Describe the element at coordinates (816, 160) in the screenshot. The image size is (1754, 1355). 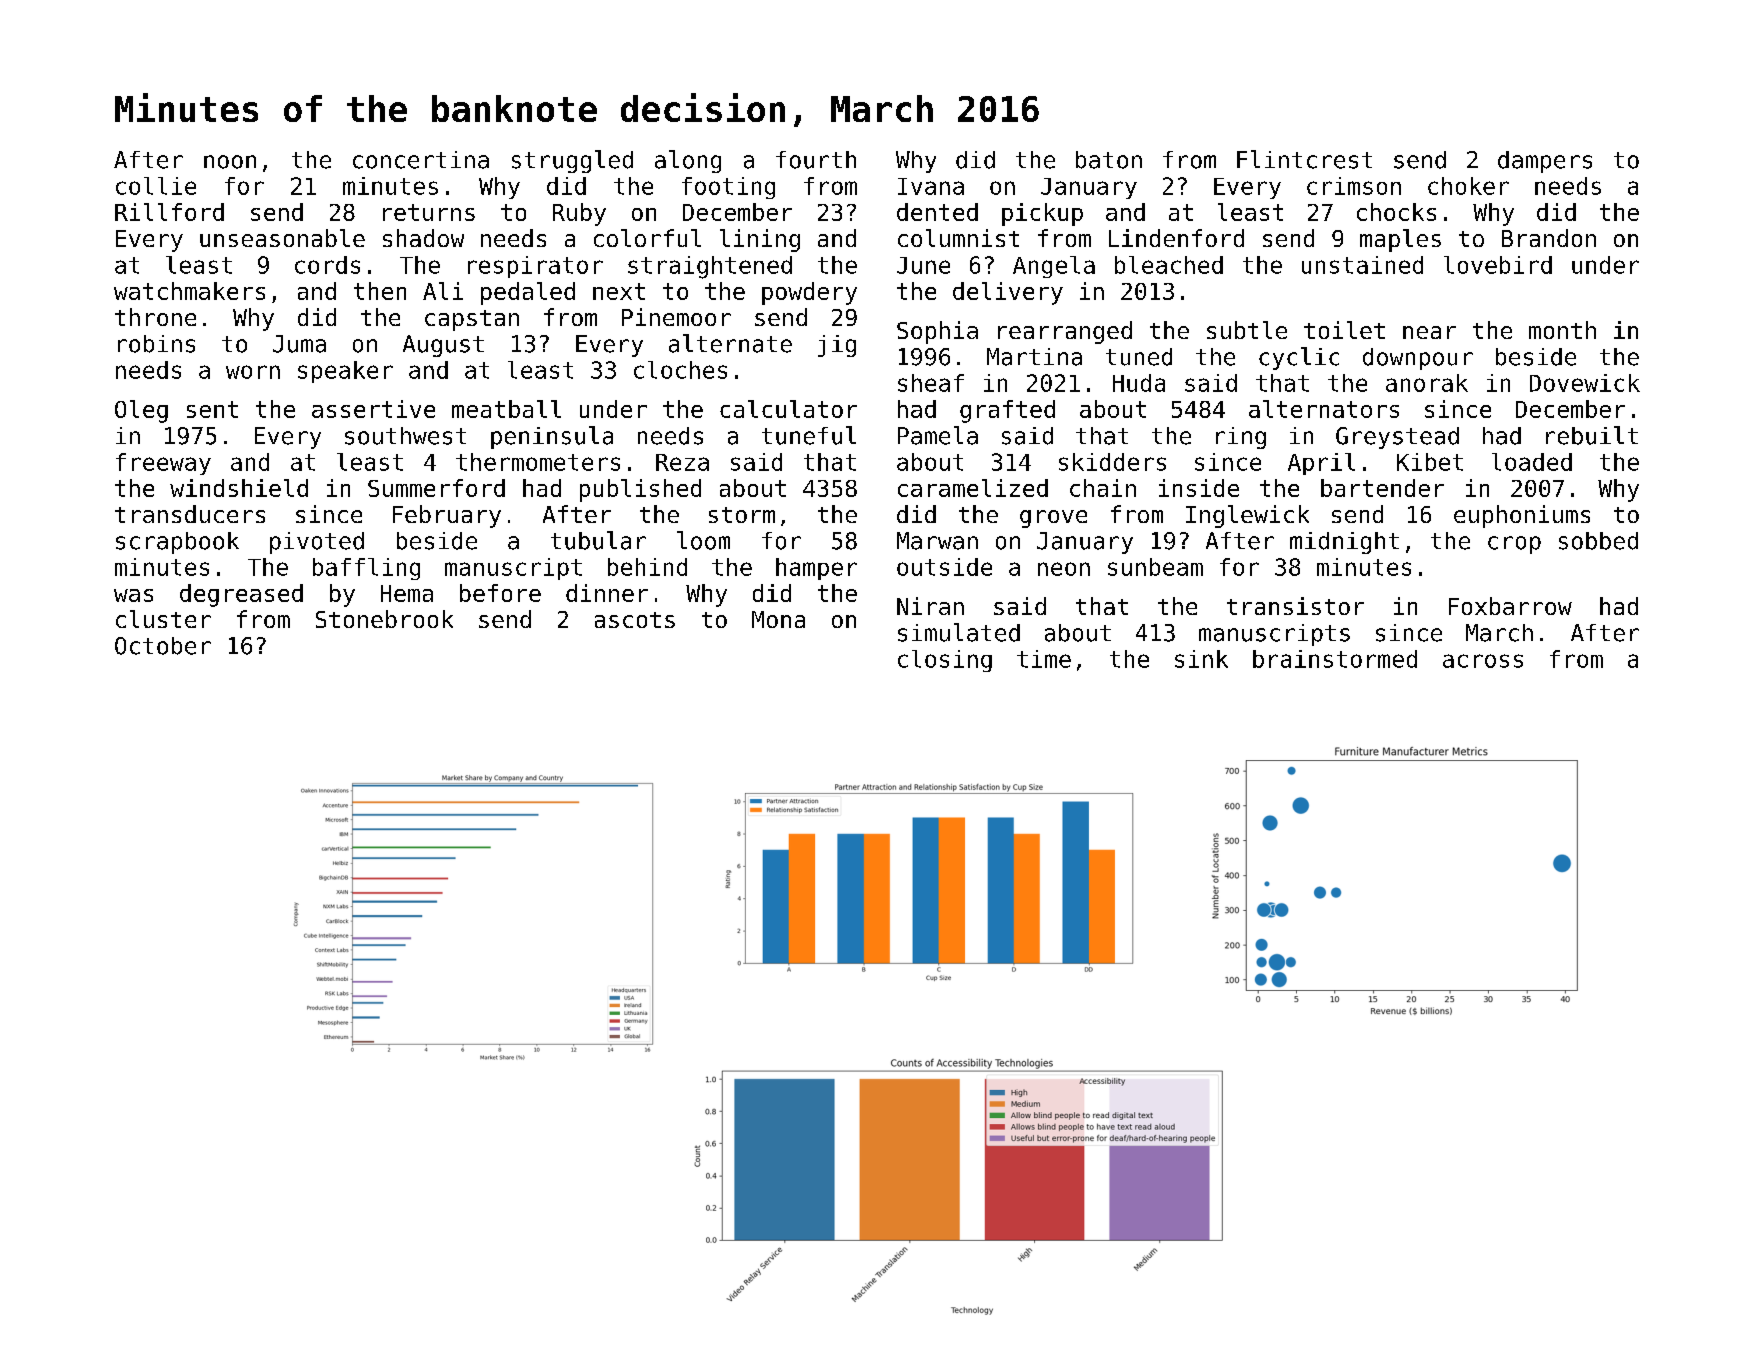
I see `fourth` at that location.
